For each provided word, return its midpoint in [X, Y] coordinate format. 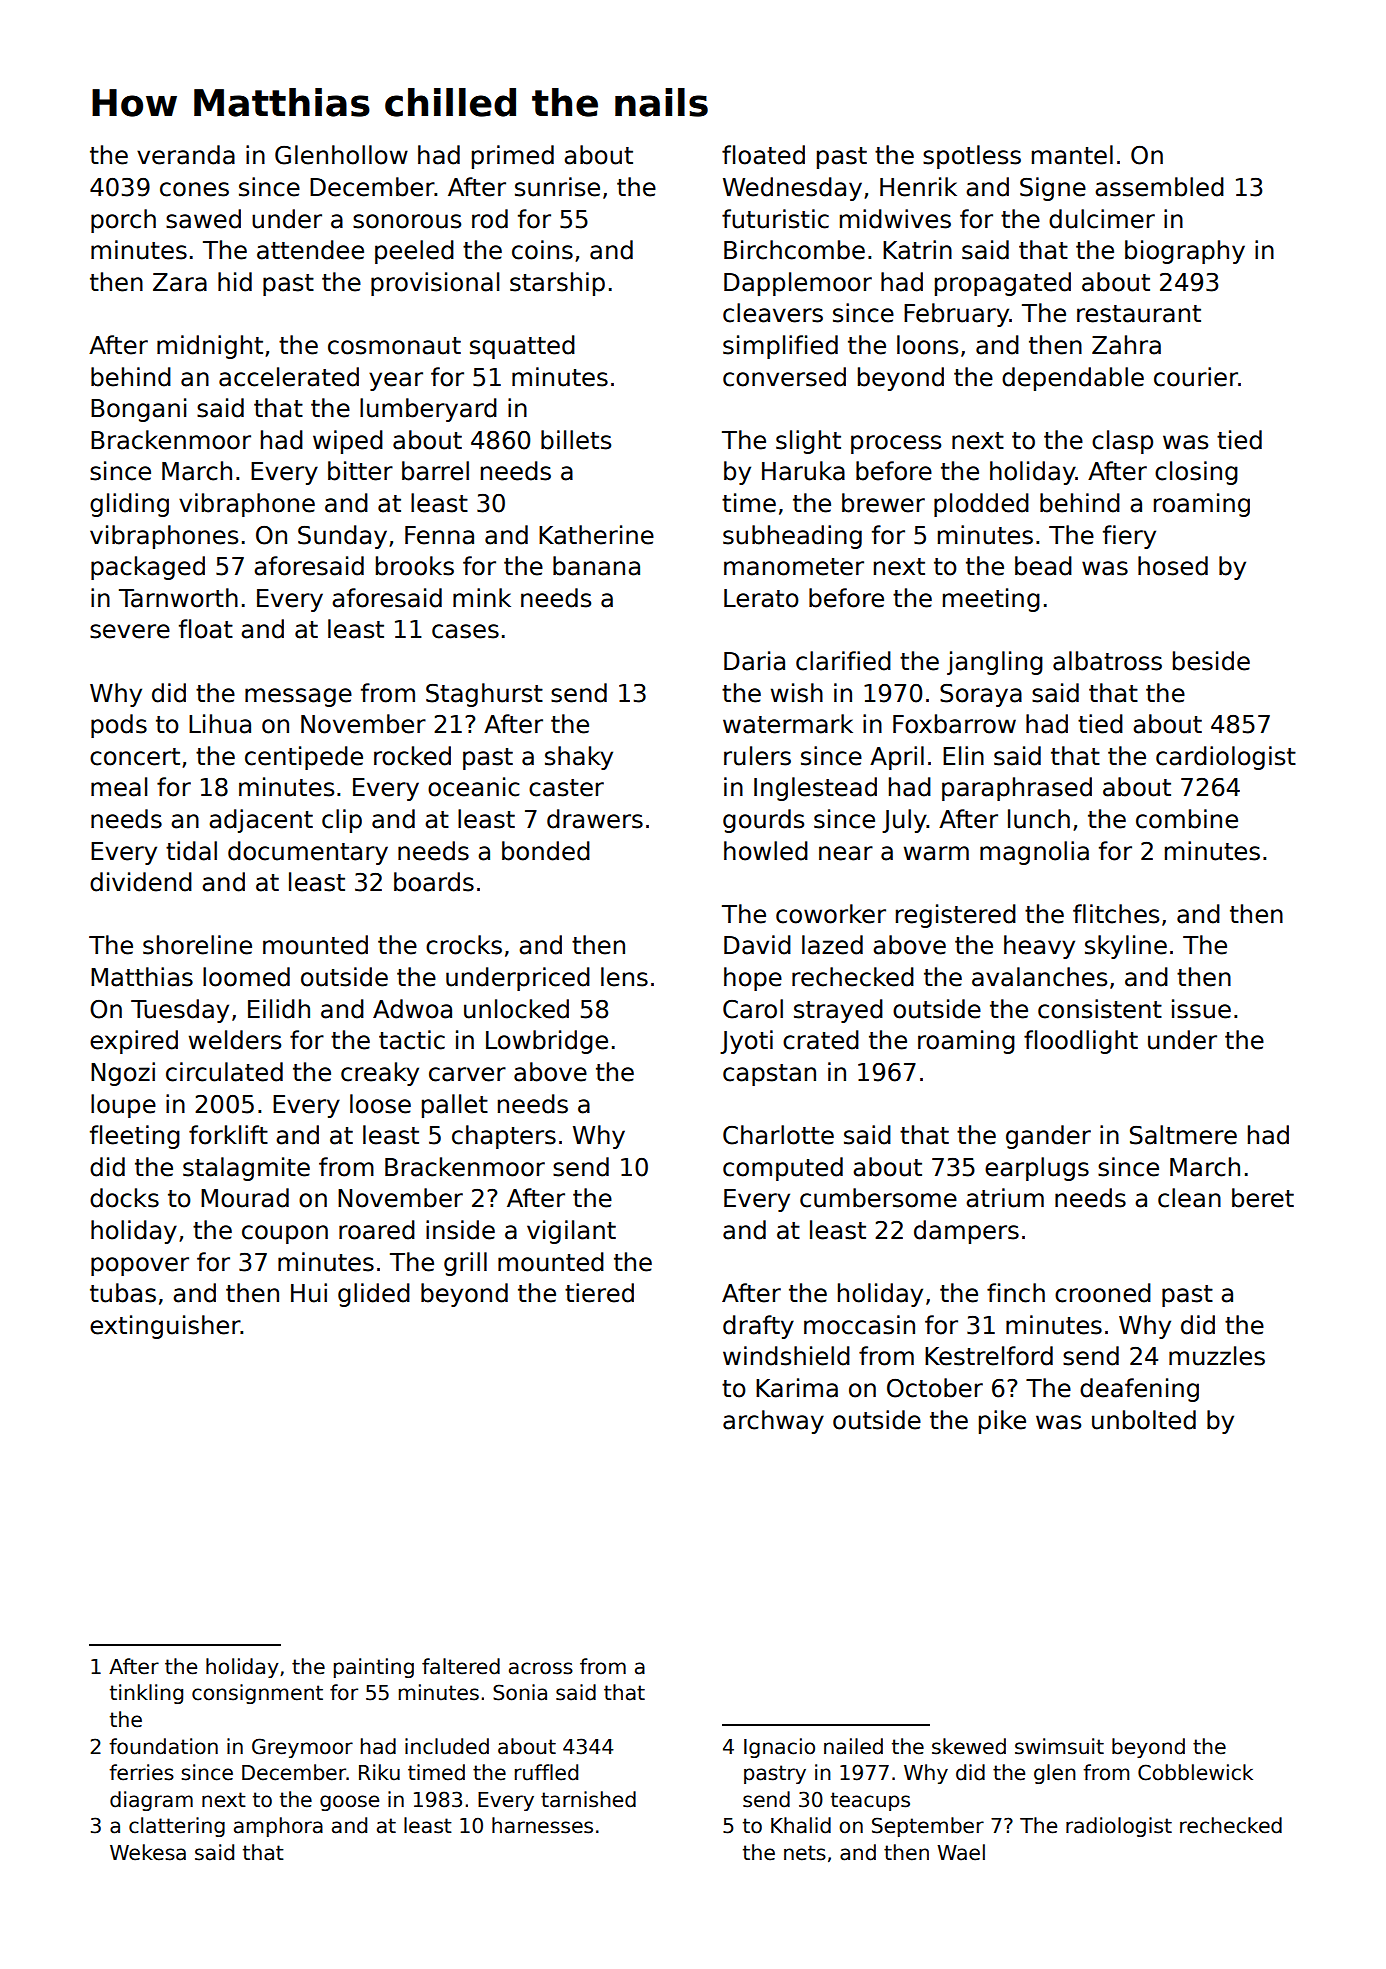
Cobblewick [1195, 1772]
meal [119, 787]
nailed [853, 1746]
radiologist [1119, 1827]
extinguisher [165, 1327]
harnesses [542, 1825]
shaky [579, 758]
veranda [186, 155]
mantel [1072, 155]
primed [513, 157]
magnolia [1034, 853]
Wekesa [148, 1852]
